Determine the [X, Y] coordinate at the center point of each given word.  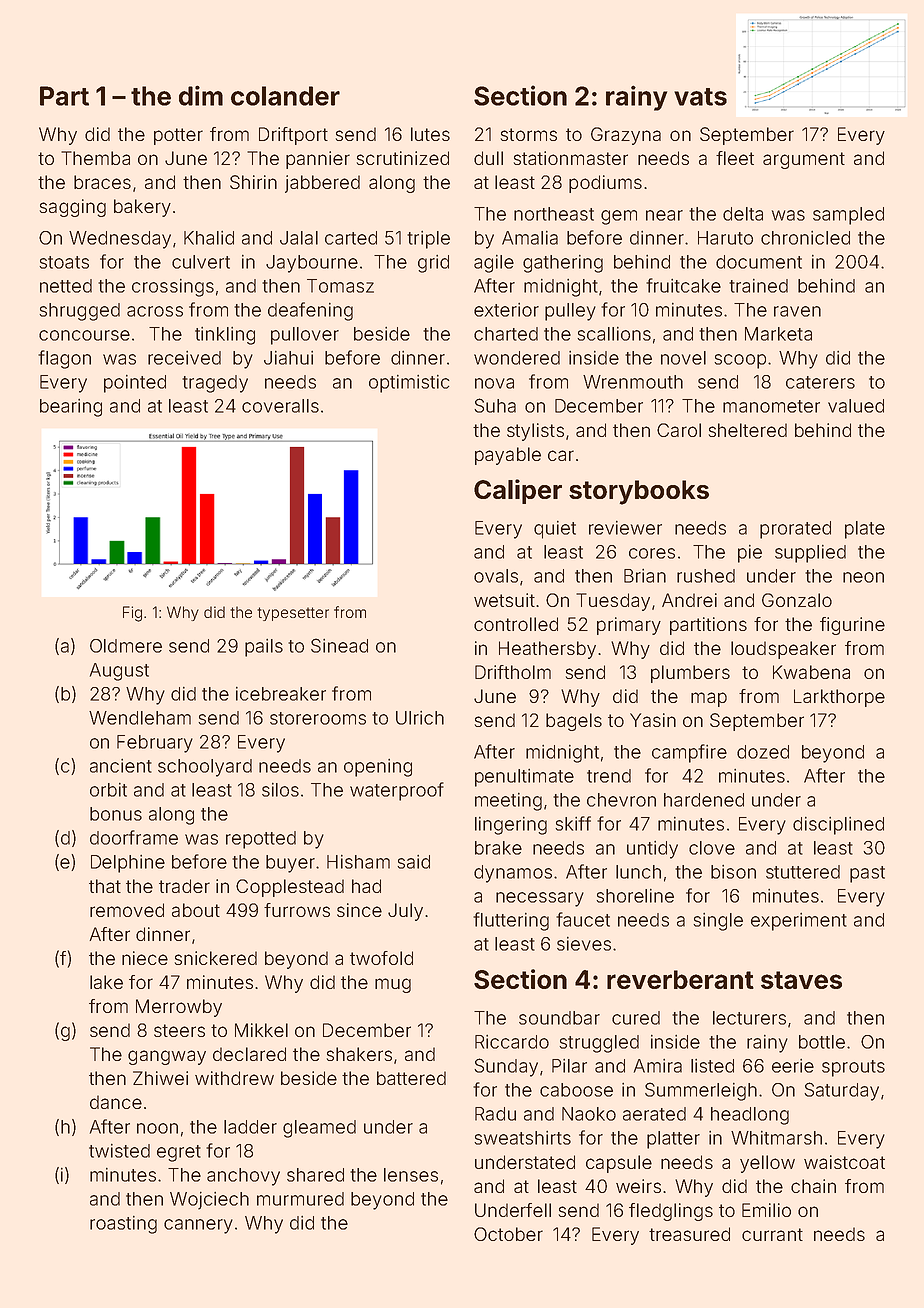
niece [145, 958]
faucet [583, 919]
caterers [820, 382]
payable [508, 456]
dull [488, 158]
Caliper [518, 491]
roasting [123, 1225]
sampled [848, 216]
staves [801, 980]
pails [264, 648]
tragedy [215, 384]
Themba [95, 158]
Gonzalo [797, 600]
